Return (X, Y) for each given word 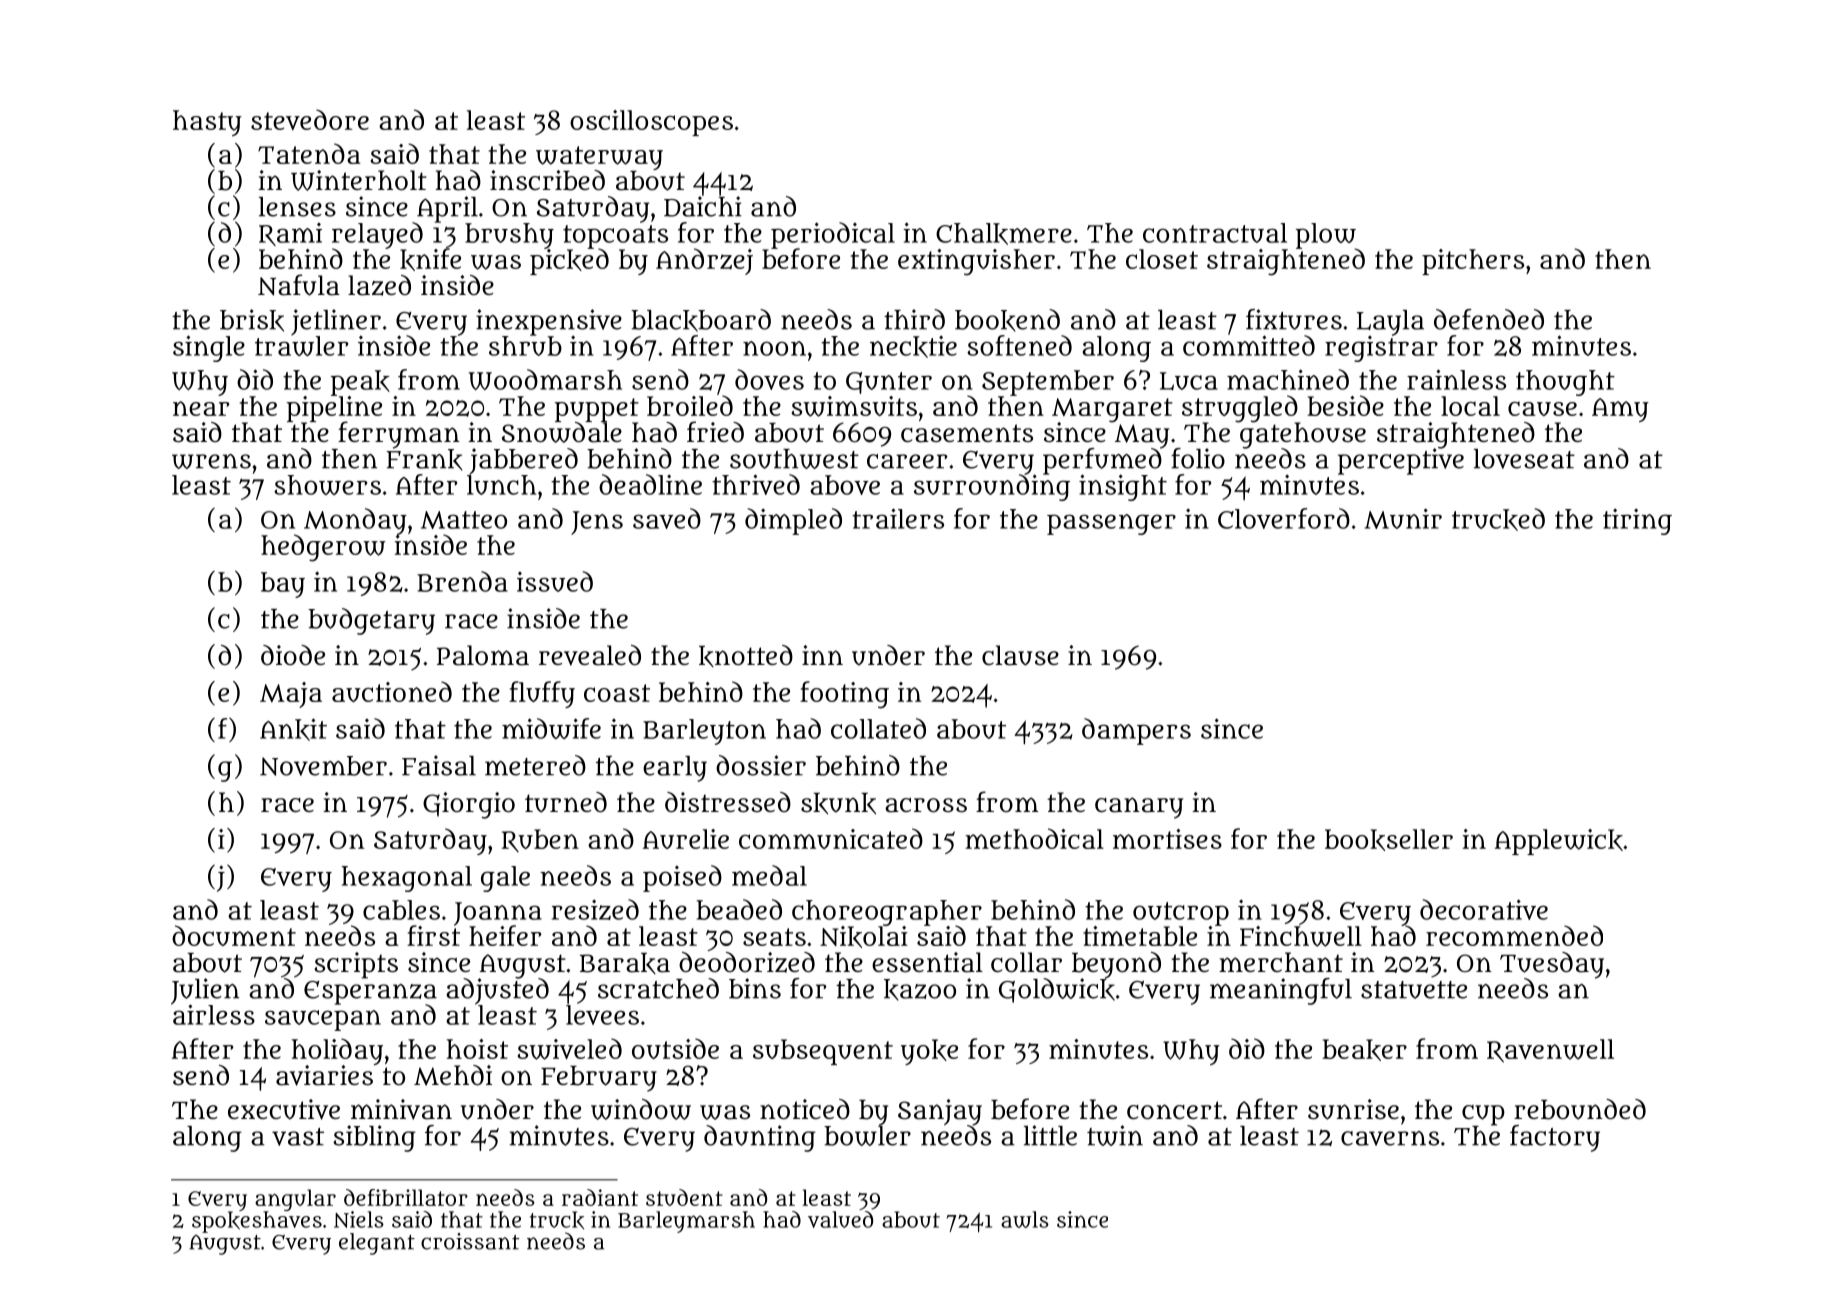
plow (1326, 236)
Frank (424, 460)
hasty (207, 123)
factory (1555, 1138)
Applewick (1559, 842)
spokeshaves (257, 1222)
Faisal (439, 765)
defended (1489, 319)
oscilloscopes (651, 123)
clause (1020, 655)
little (1050, 1135)
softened (1019, 345)
